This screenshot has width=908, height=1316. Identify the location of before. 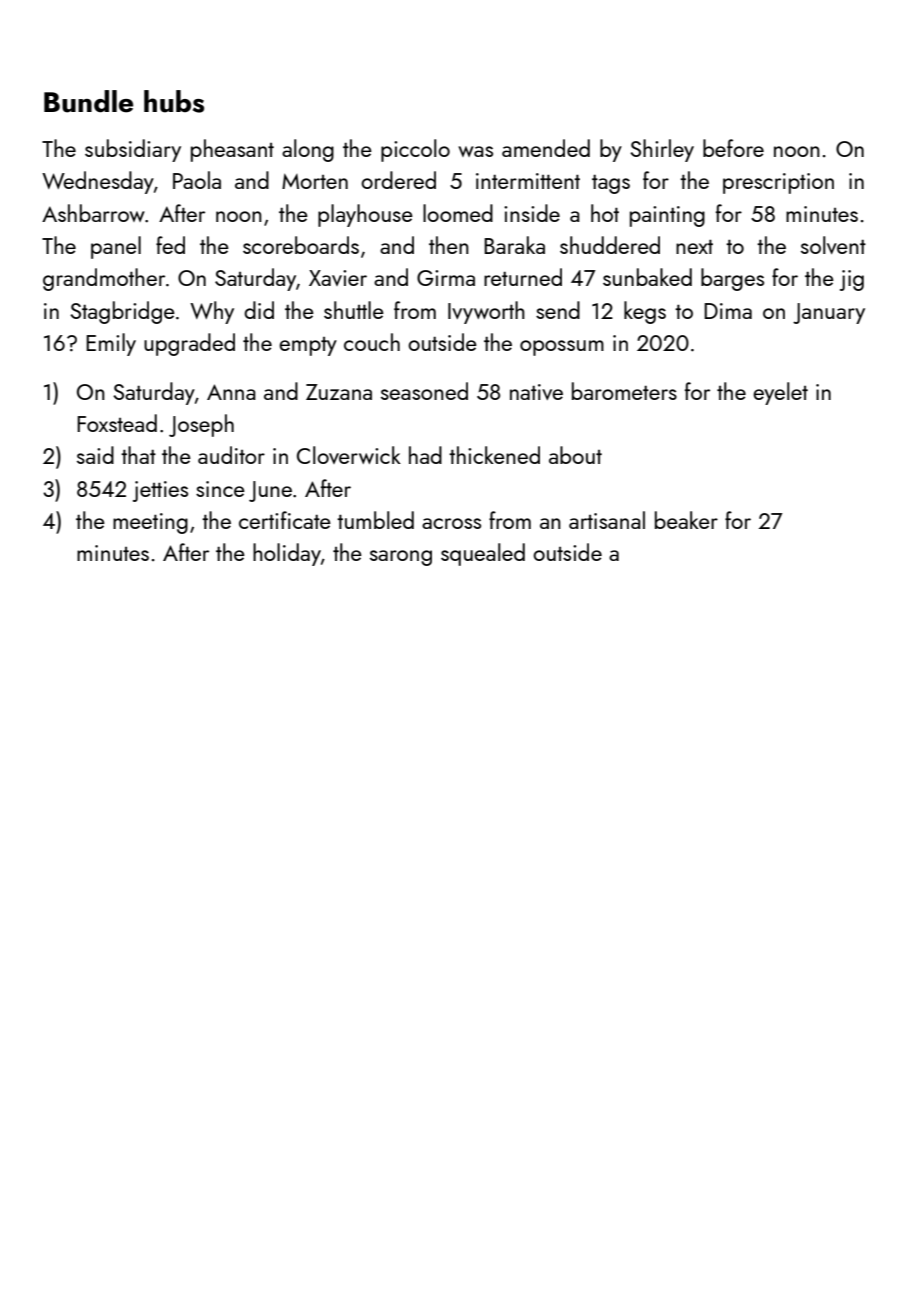
(733, 148).
